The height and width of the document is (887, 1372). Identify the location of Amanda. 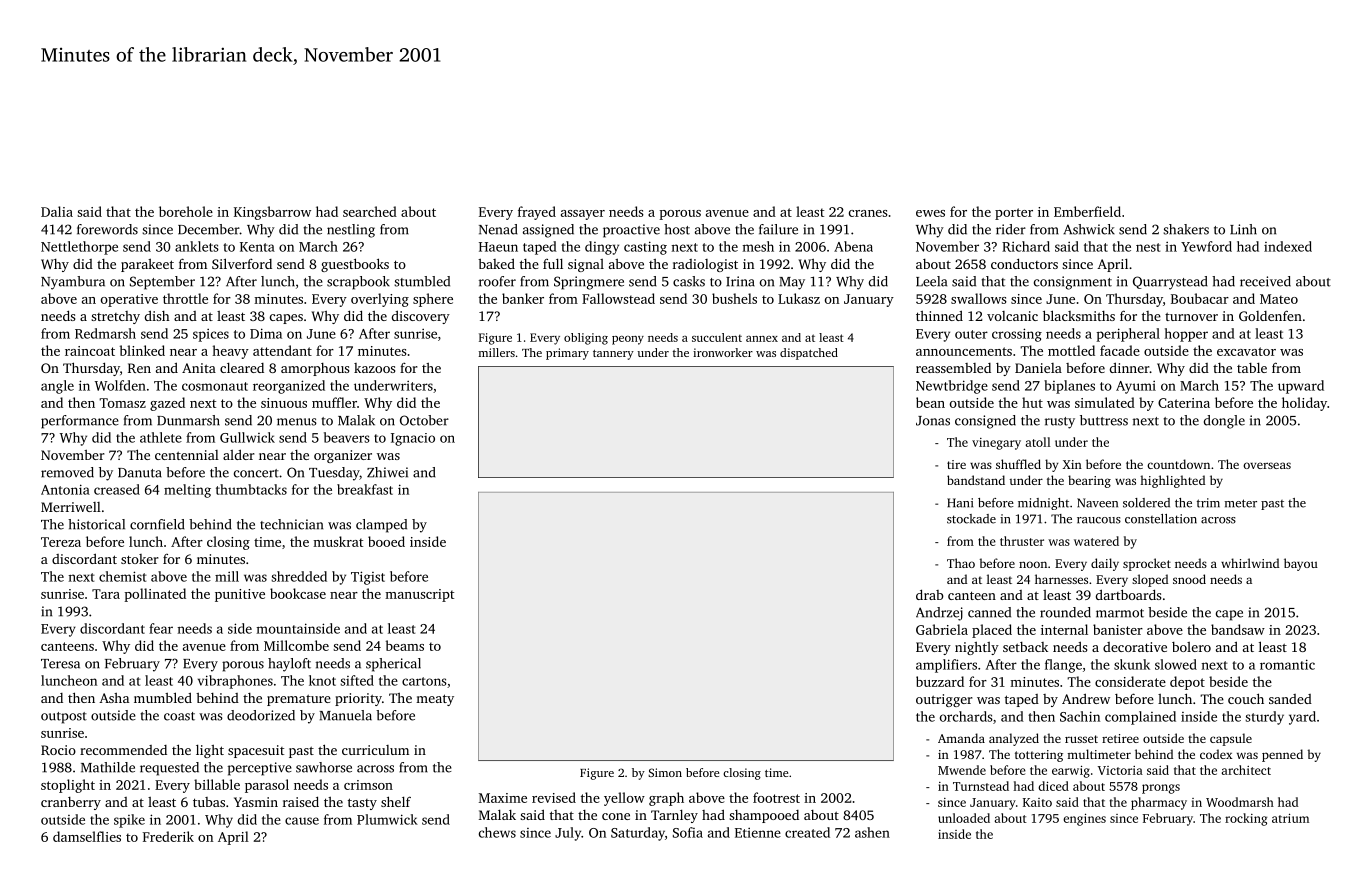
(961, 738).
